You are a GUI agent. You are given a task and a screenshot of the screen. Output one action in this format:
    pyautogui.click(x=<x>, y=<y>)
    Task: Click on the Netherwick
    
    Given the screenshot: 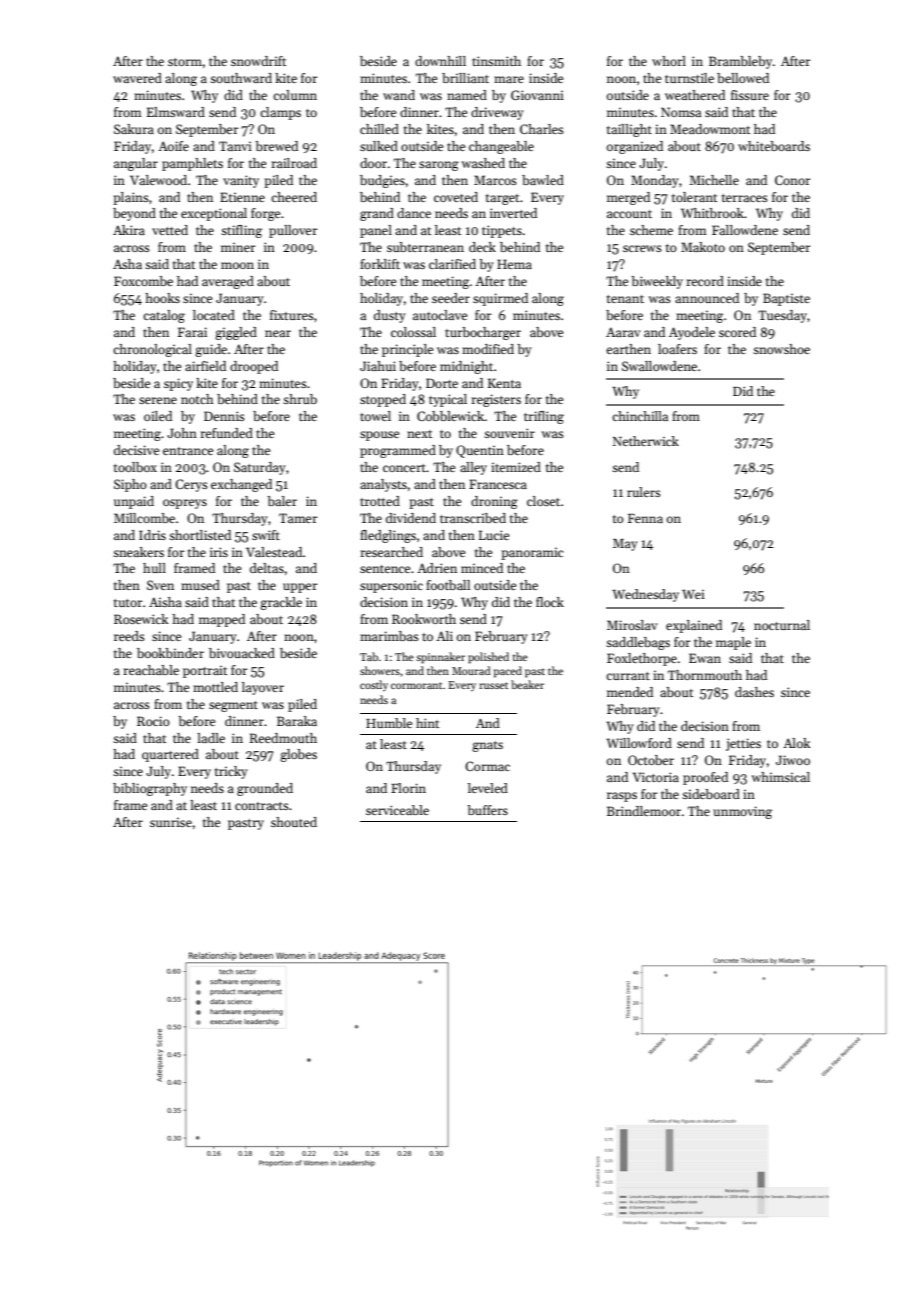 What is the action you would take?
    pyautogui.click(x=646, y=441)
